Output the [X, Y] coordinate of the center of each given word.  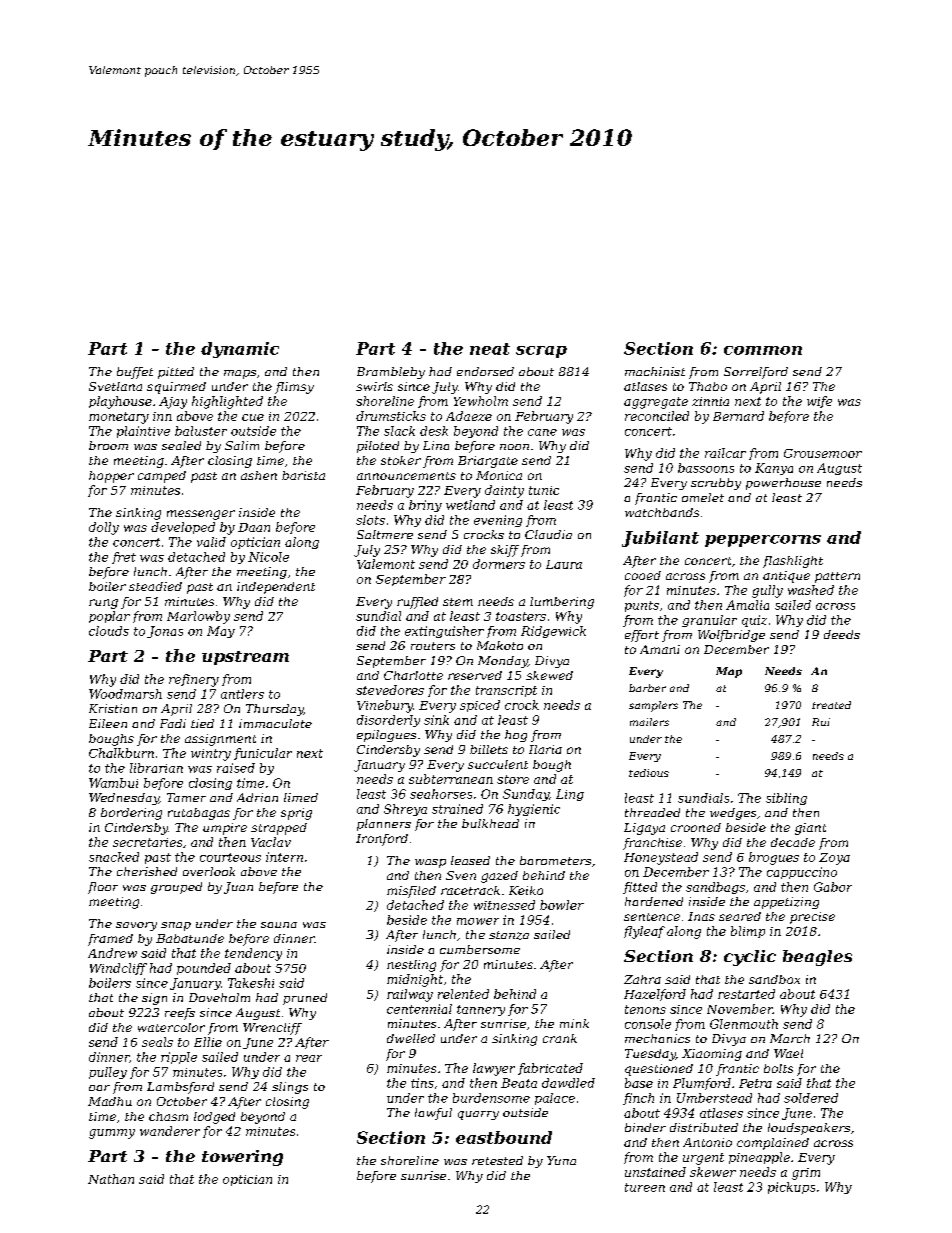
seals [157, 1042]
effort [642, 636]
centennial [419, 1009]
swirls [374, 386]
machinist [655, 371]
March [790, 1038]
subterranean [451, 779]
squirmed [176, 388]
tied [202, 723]
